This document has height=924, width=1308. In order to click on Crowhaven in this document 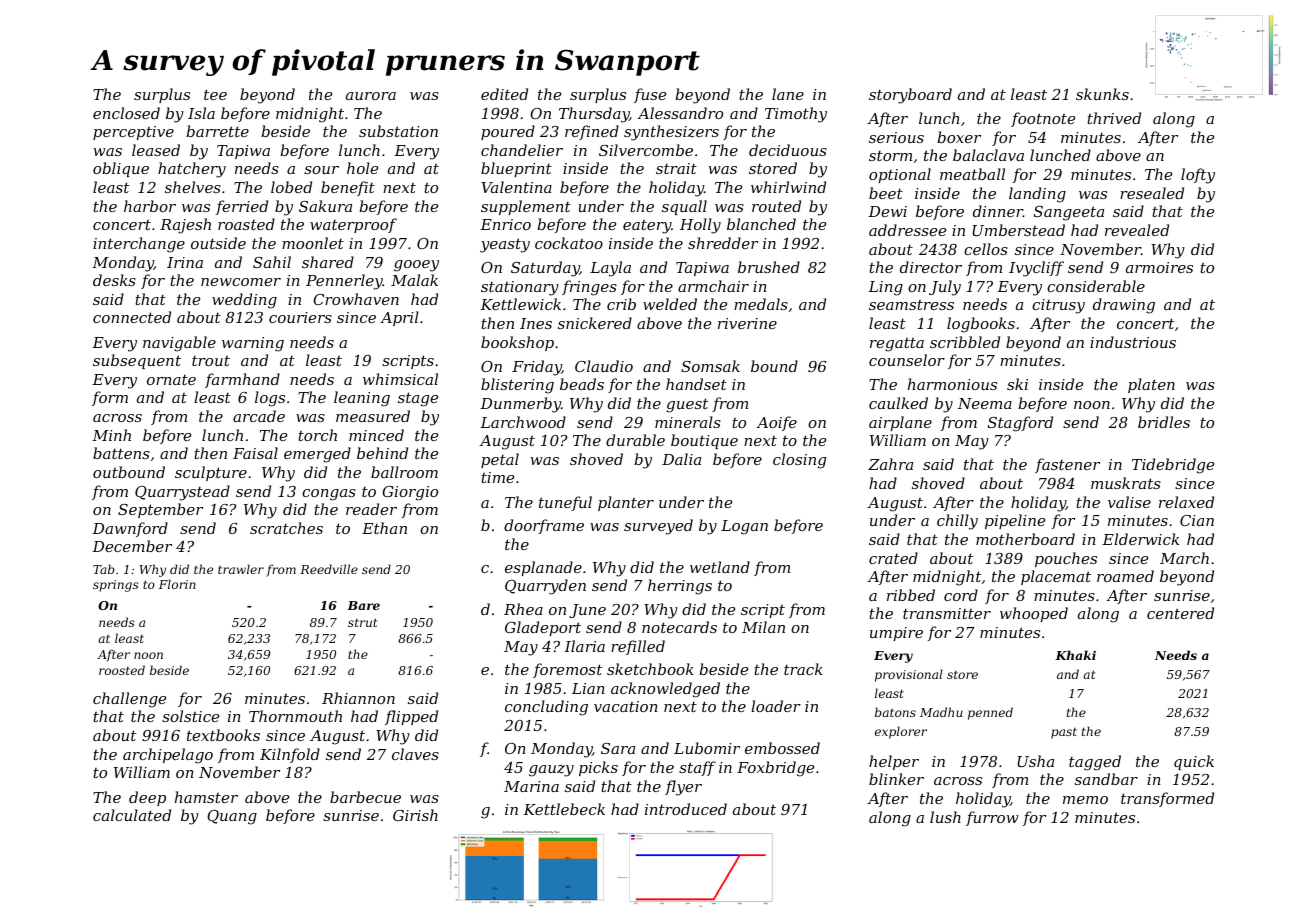, I will do `click(356, 299)`.
